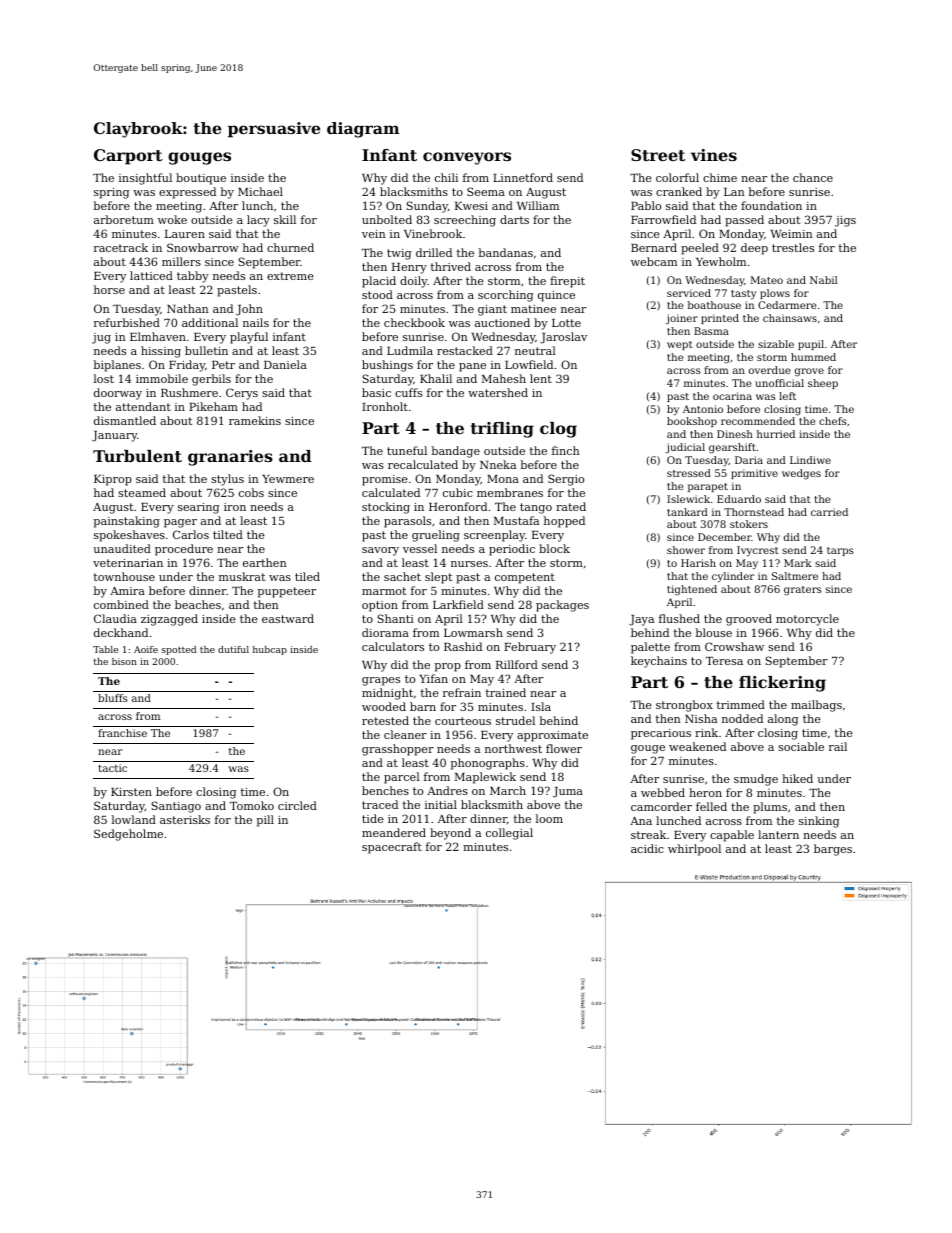 Image resolution: width=952 pixels, height=1233 pixels. I want to click on printed, so click(720, 319).
